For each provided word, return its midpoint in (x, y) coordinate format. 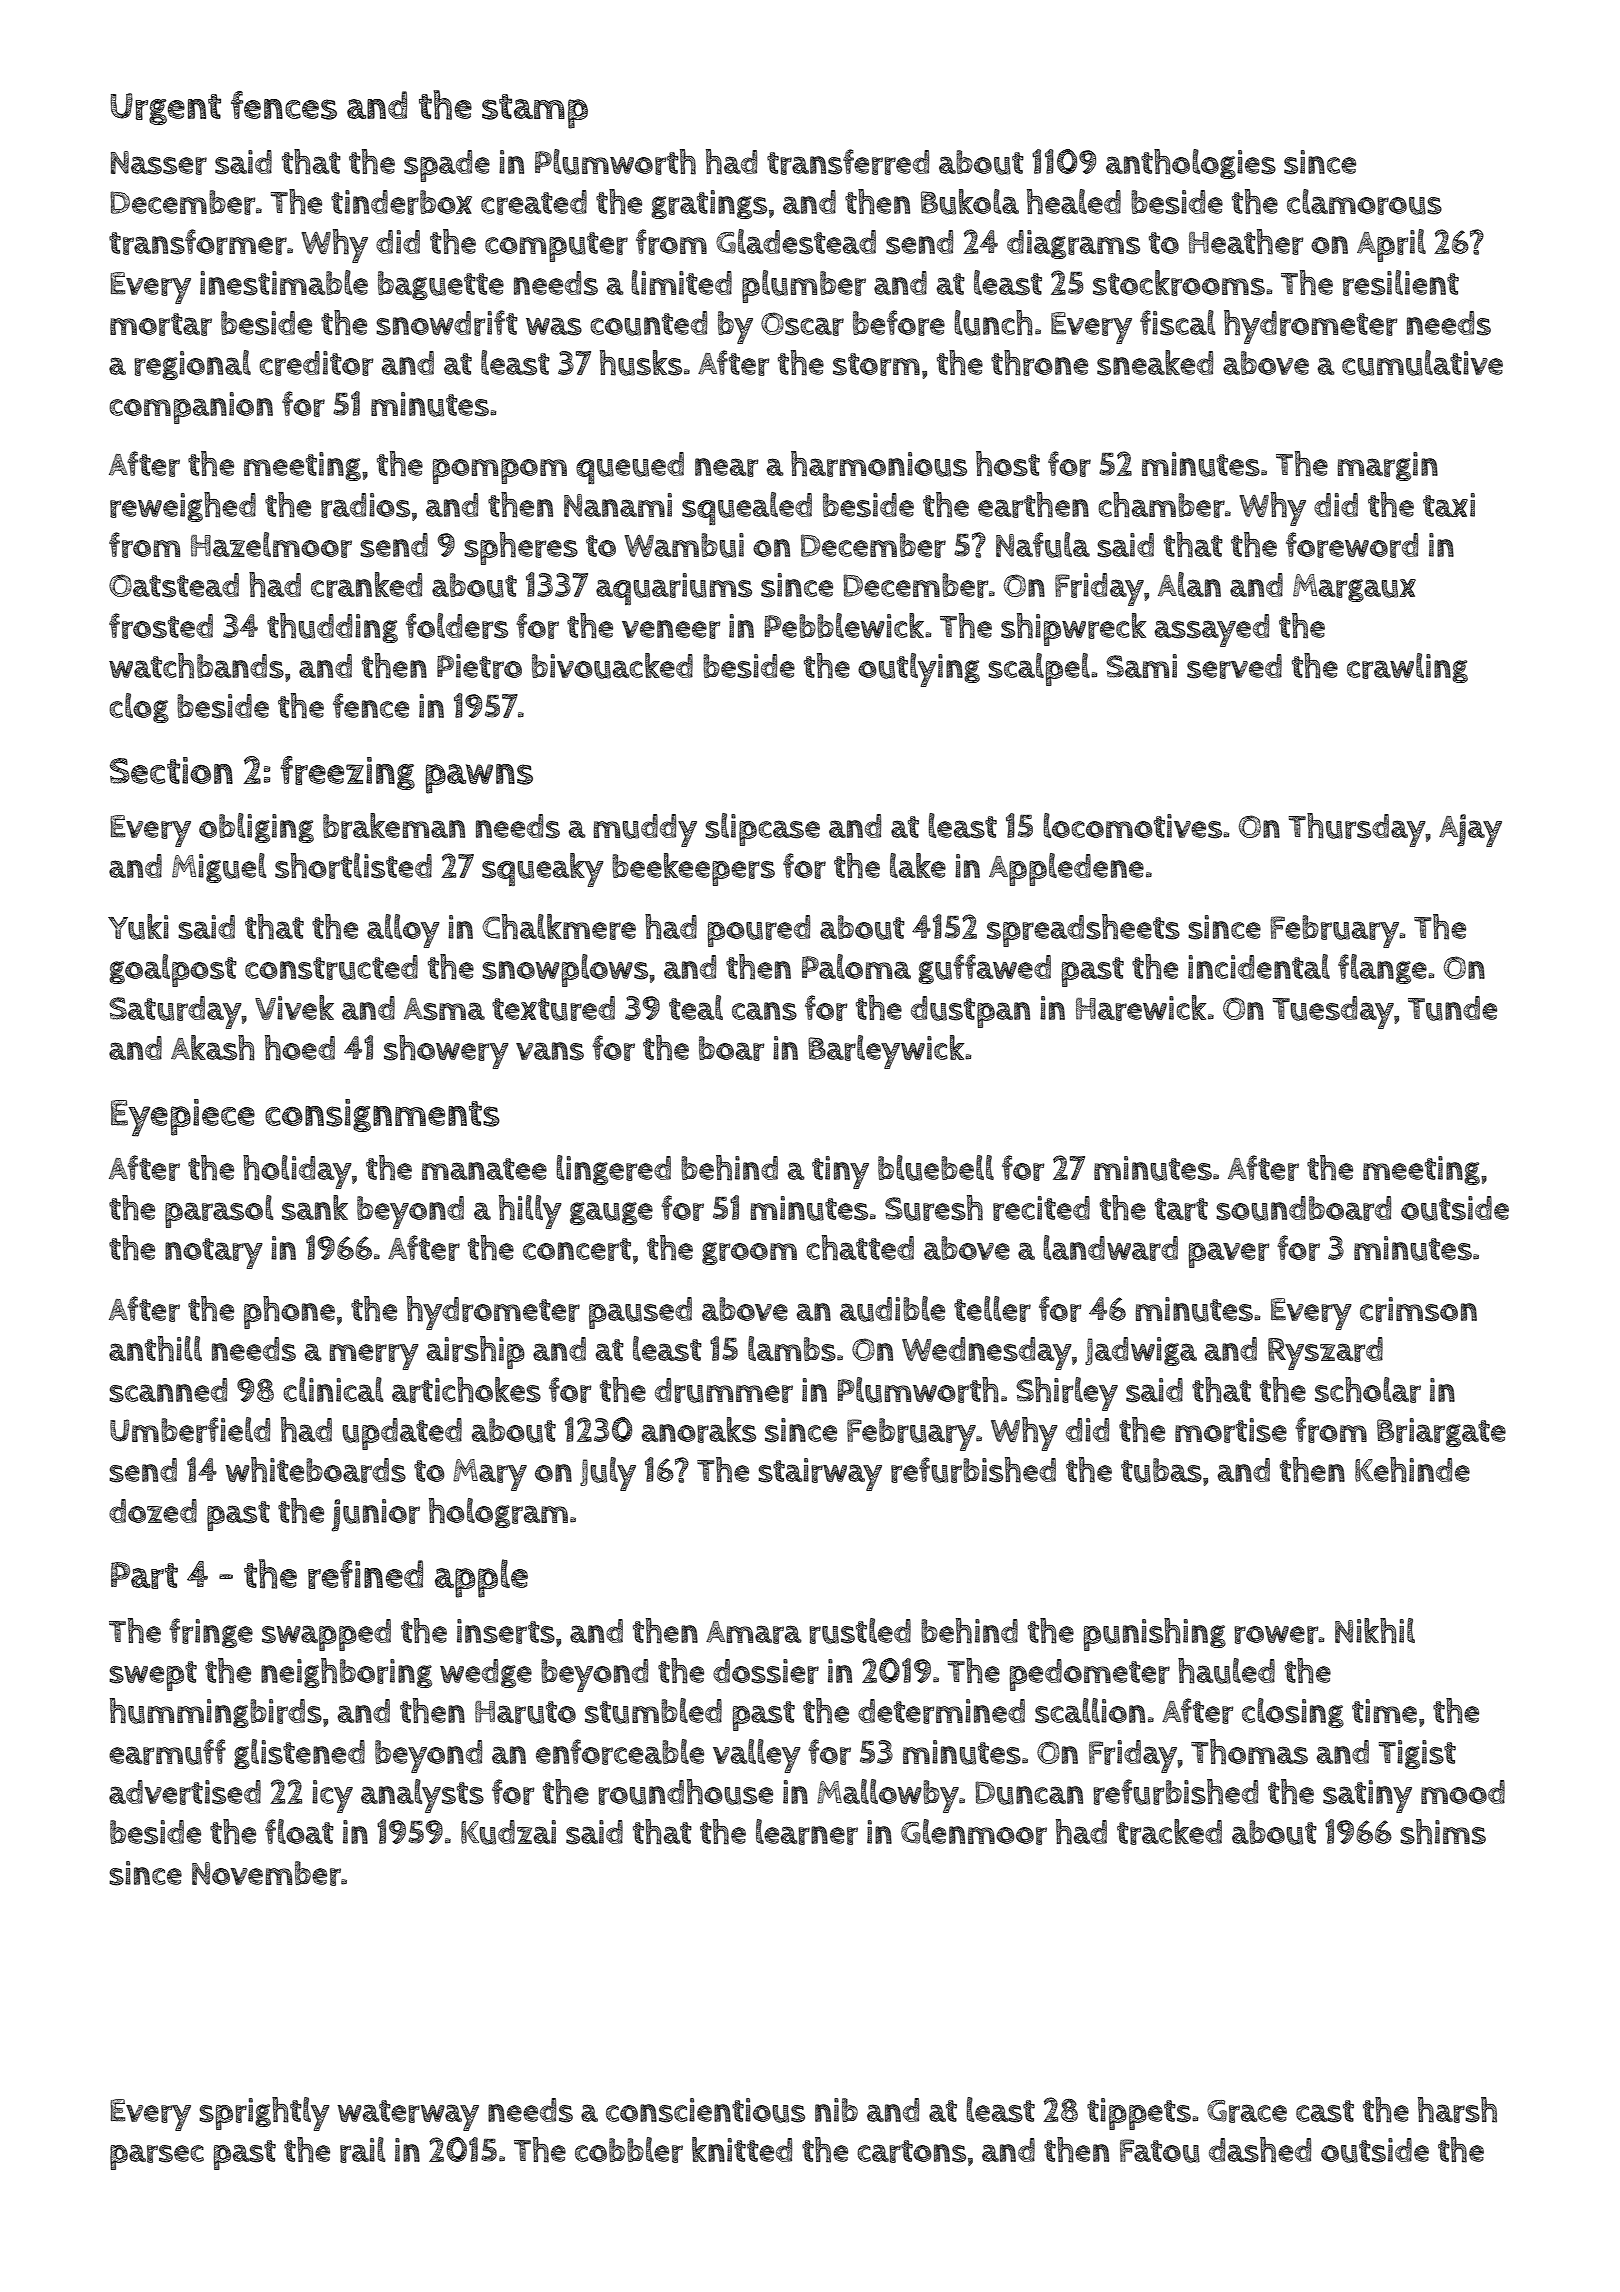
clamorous (1364, 202)
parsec (157, 2157)
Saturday (175, 1012)
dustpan (970, 1012)
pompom (499, 471)
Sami (1141, 666)
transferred (848, 162)
